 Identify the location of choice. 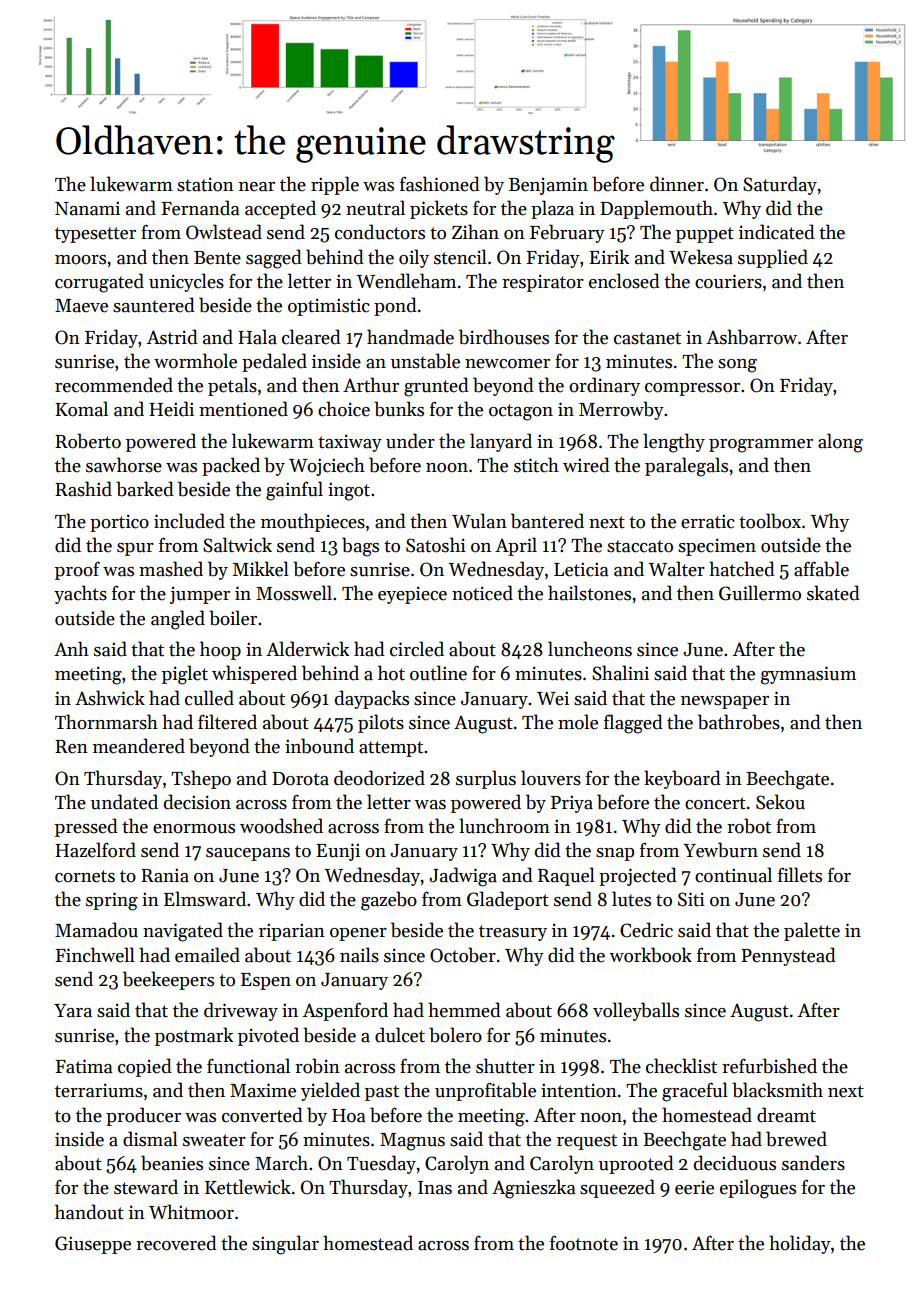
(344, 409).
